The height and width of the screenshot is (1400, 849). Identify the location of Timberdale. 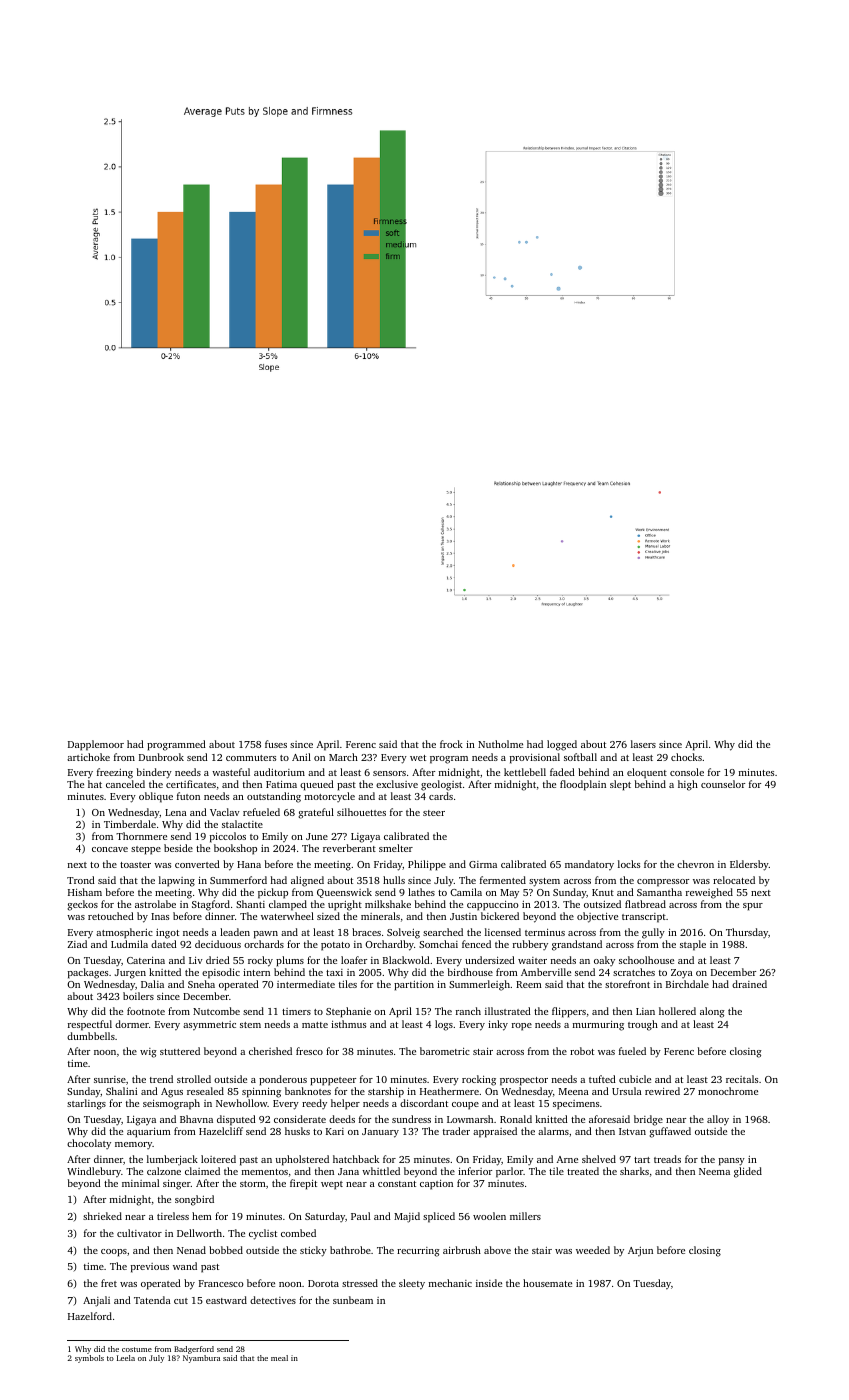
(130, 824).
